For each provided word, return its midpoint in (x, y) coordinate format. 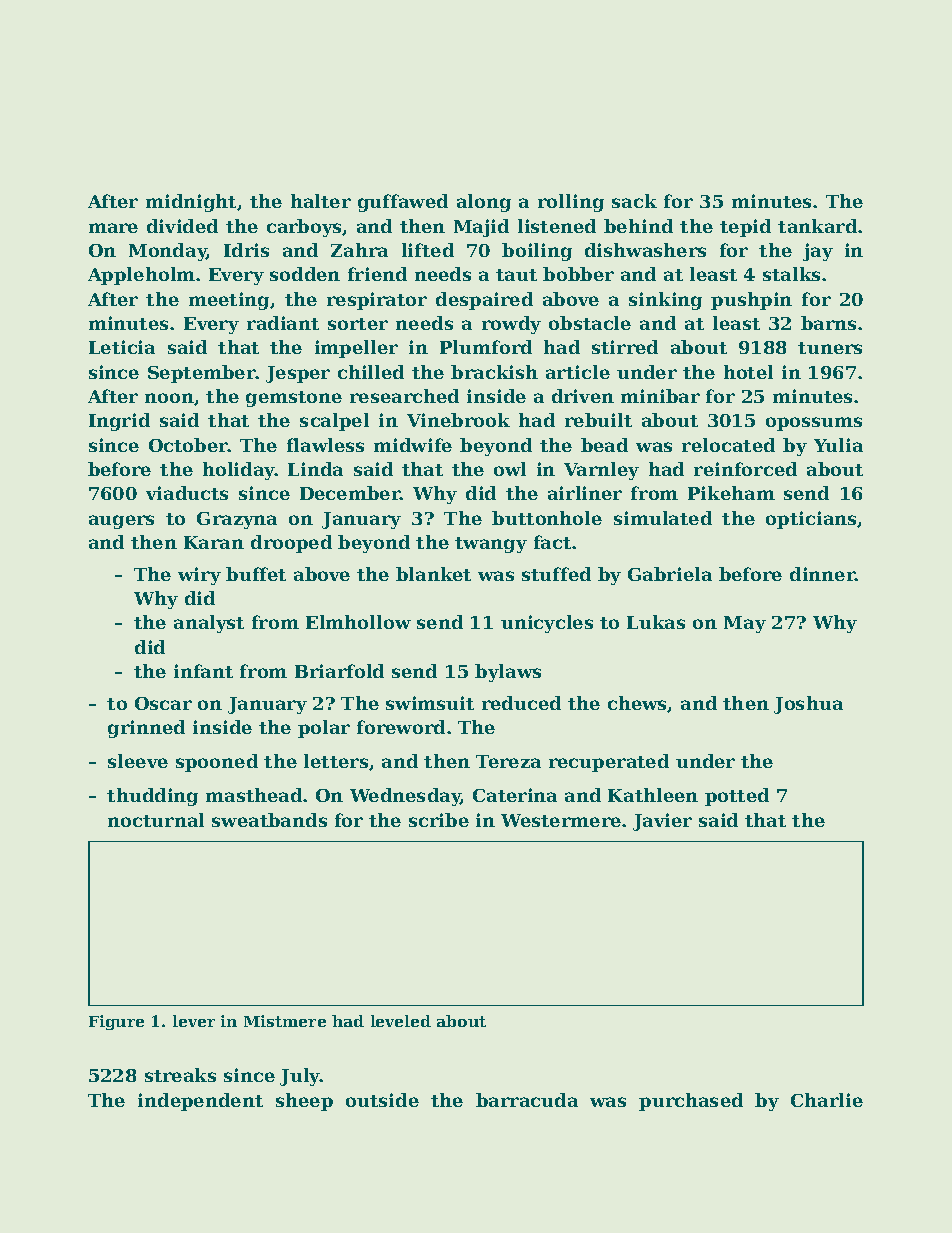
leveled (401, 1021)
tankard (817, 226)
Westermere (561, 820)
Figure (116, 1022)
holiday (239, 471)
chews (638, 704)
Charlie (827, 1100)
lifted (428, 250)
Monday (168, 252)
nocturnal (156, 820)
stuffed (556, 574)
